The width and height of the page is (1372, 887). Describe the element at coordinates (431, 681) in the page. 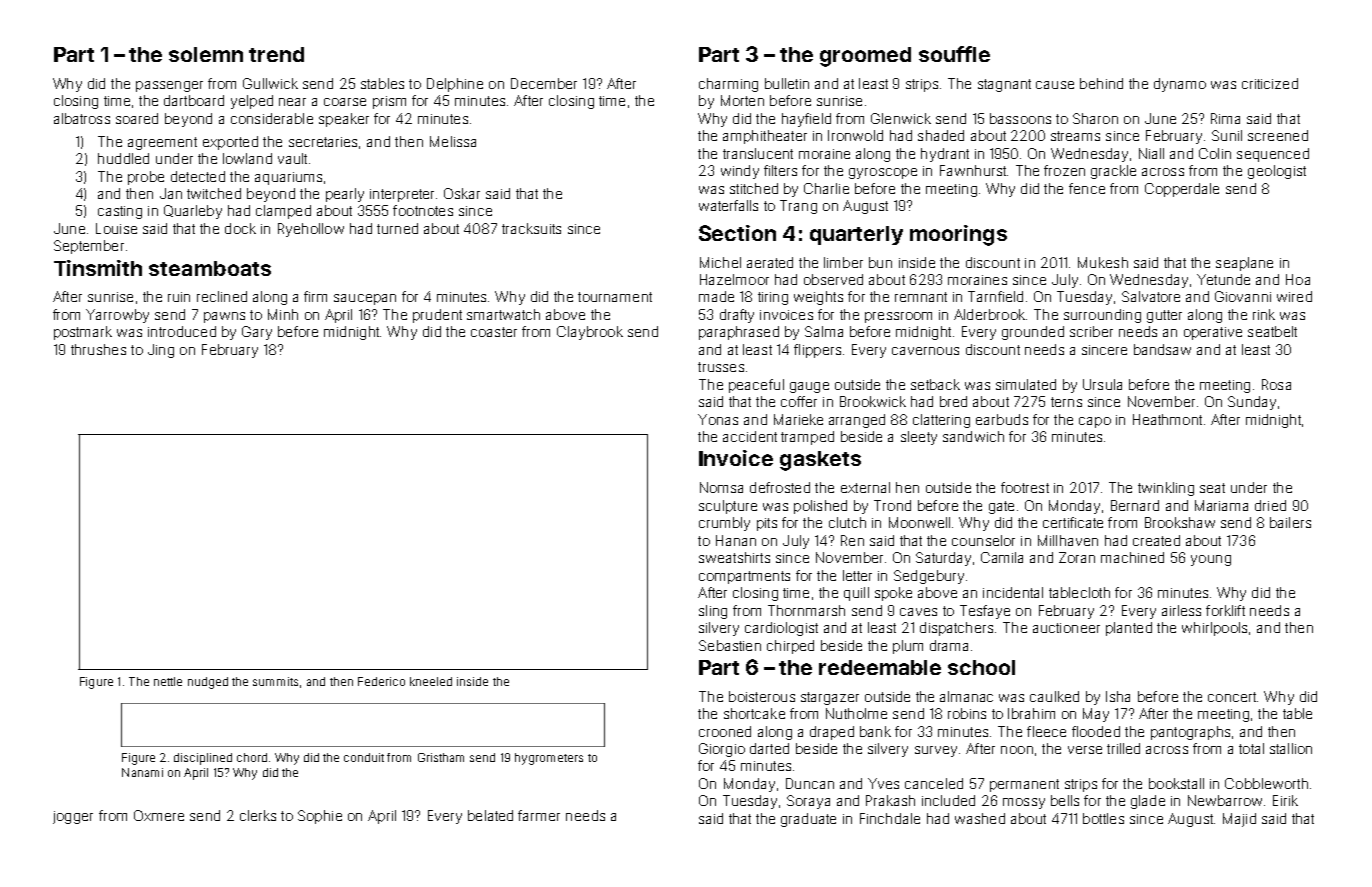

I see `kneeled` at that location.
